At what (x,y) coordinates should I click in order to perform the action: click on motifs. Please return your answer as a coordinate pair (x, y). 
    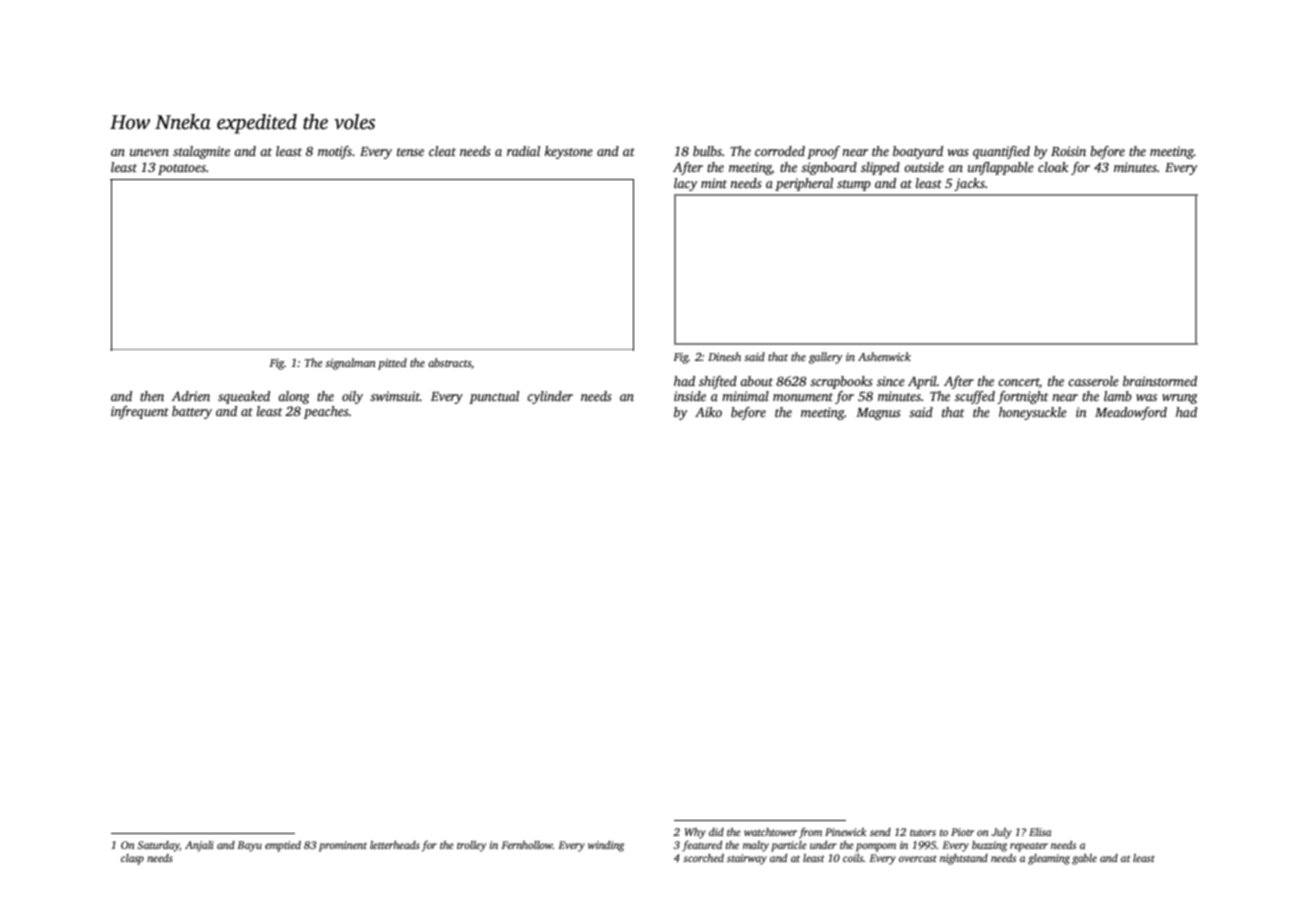
    Looking at the image, I should click on (335, 152).
